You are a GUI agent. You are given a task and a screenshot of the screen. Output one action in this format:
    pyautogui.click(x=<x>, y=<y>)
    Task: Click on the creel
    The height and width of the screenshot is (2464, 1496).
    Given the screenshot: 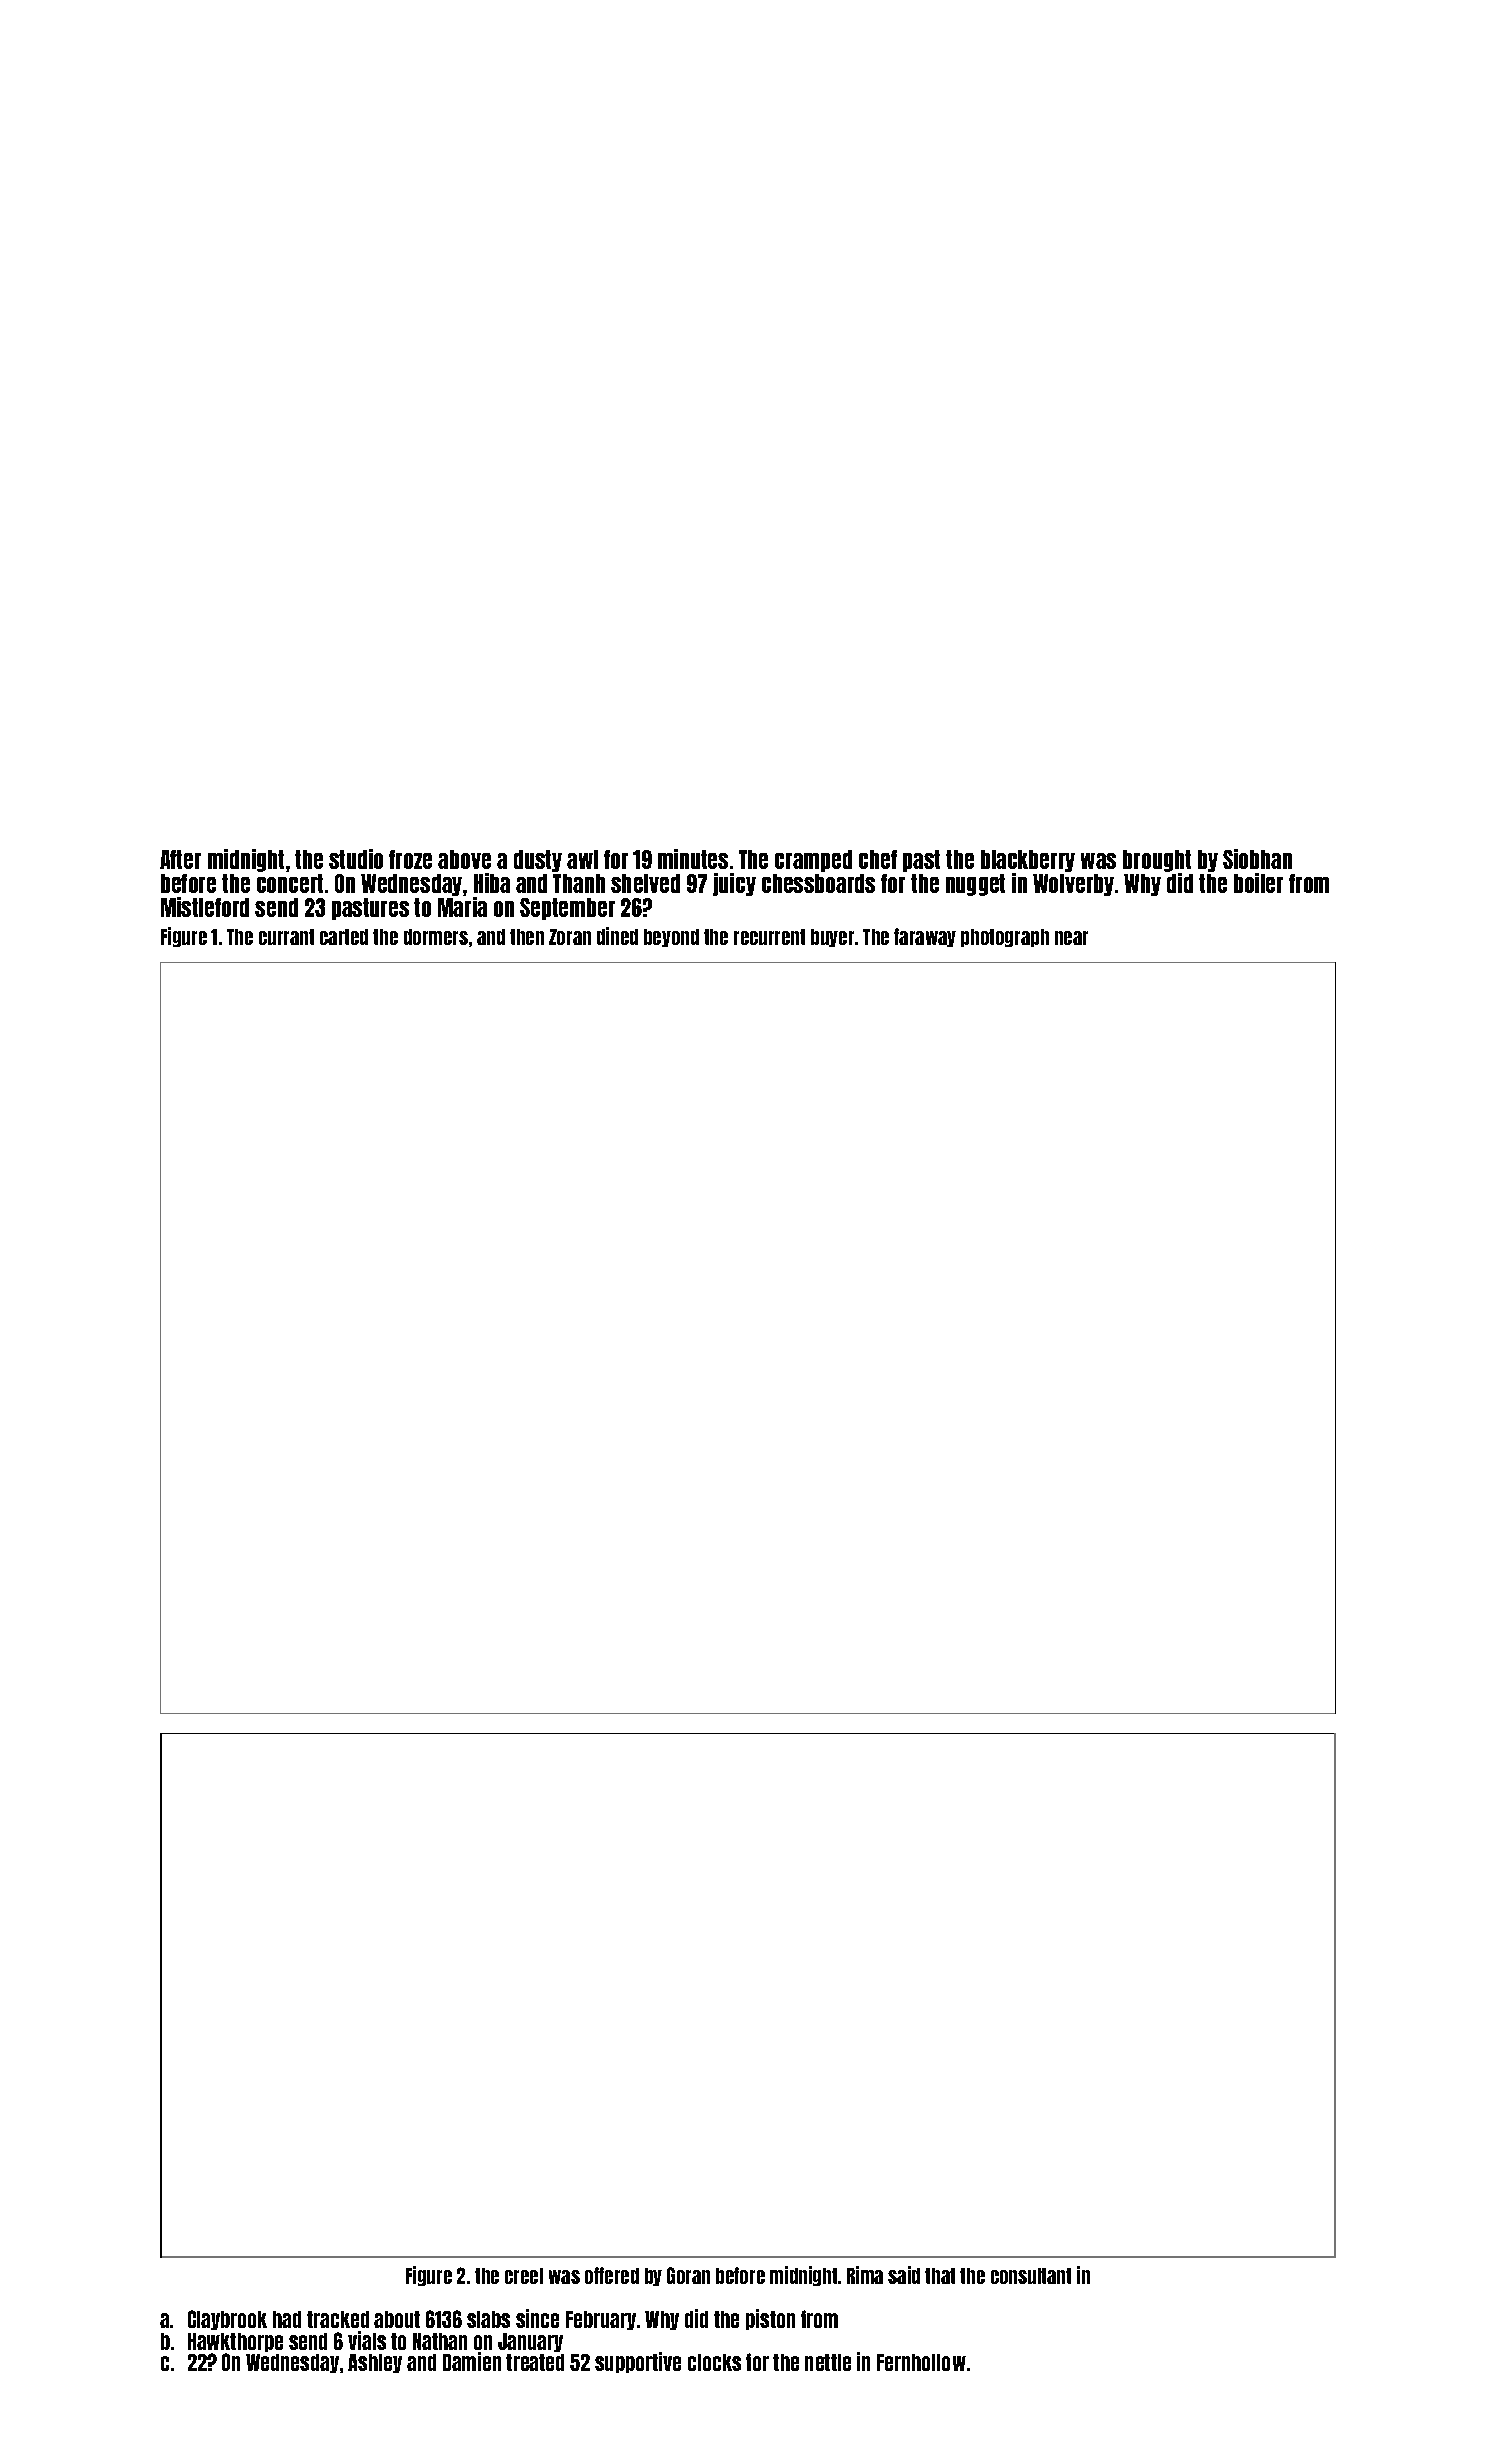 What is the action you would take?
    pyautogui.click(x=524, y=2276)
